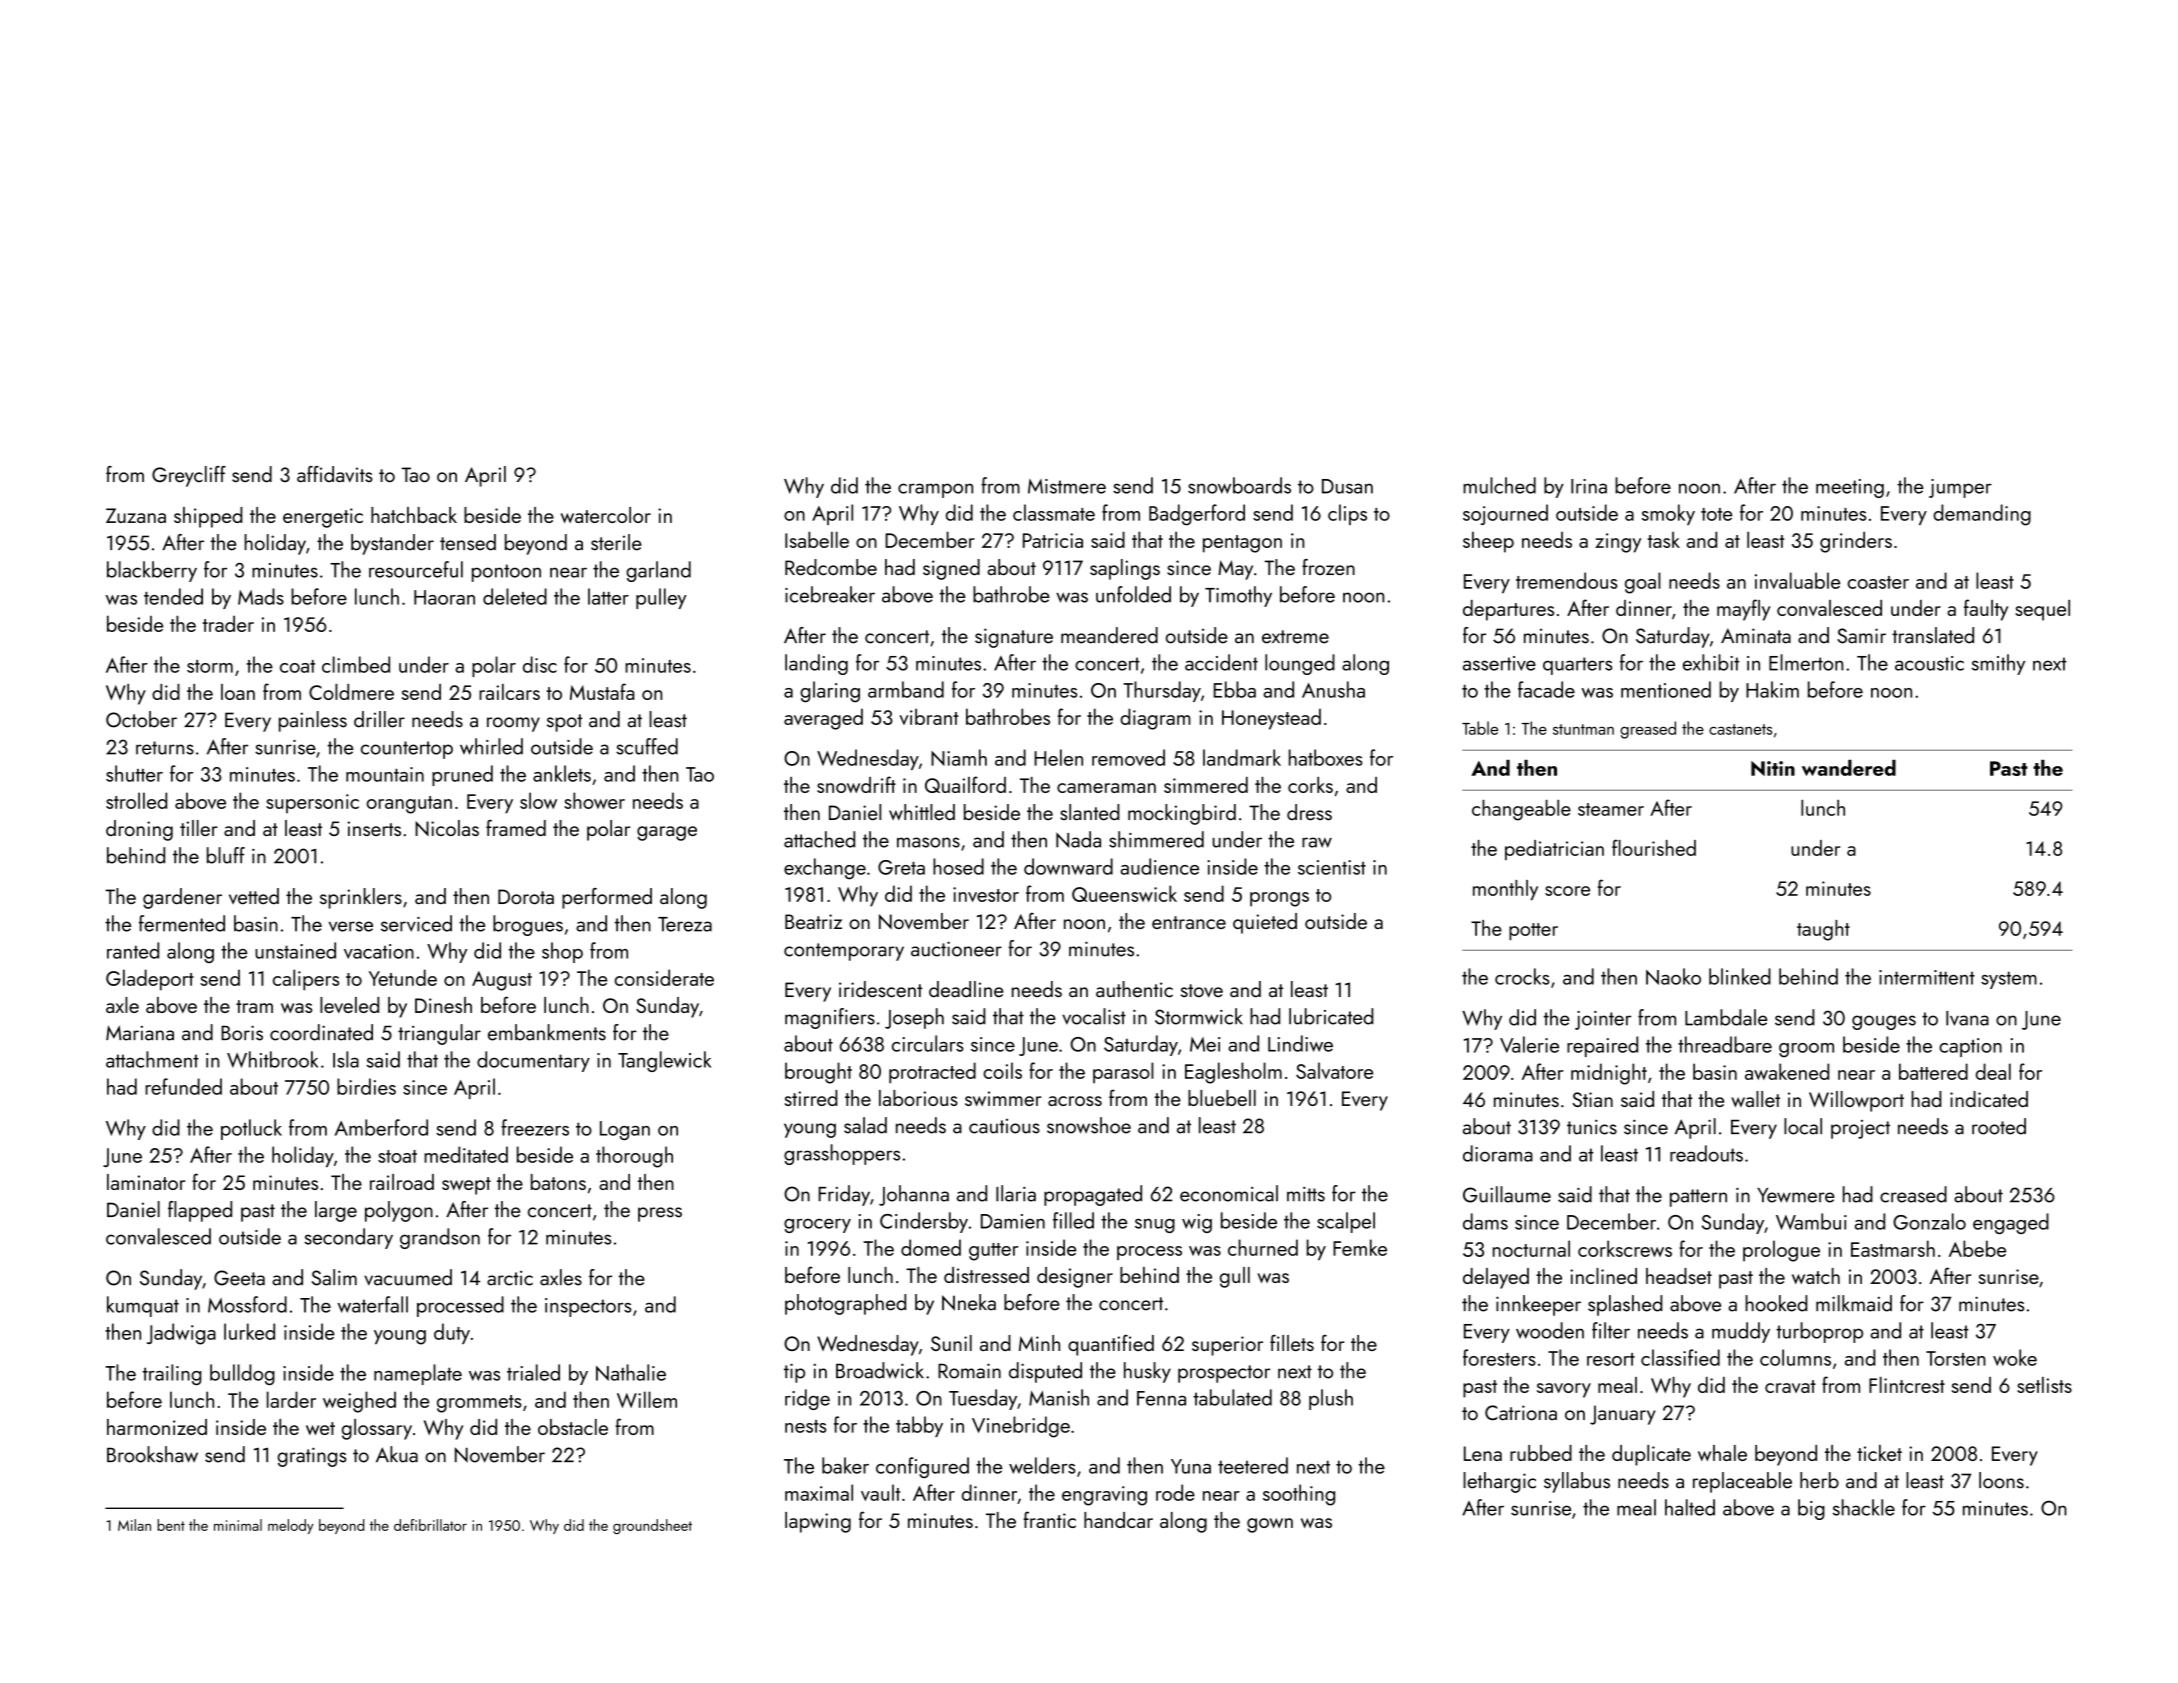  Describe the element at coordinates (1118, 1520) in the screenshot. I see `handcar` at that location.
